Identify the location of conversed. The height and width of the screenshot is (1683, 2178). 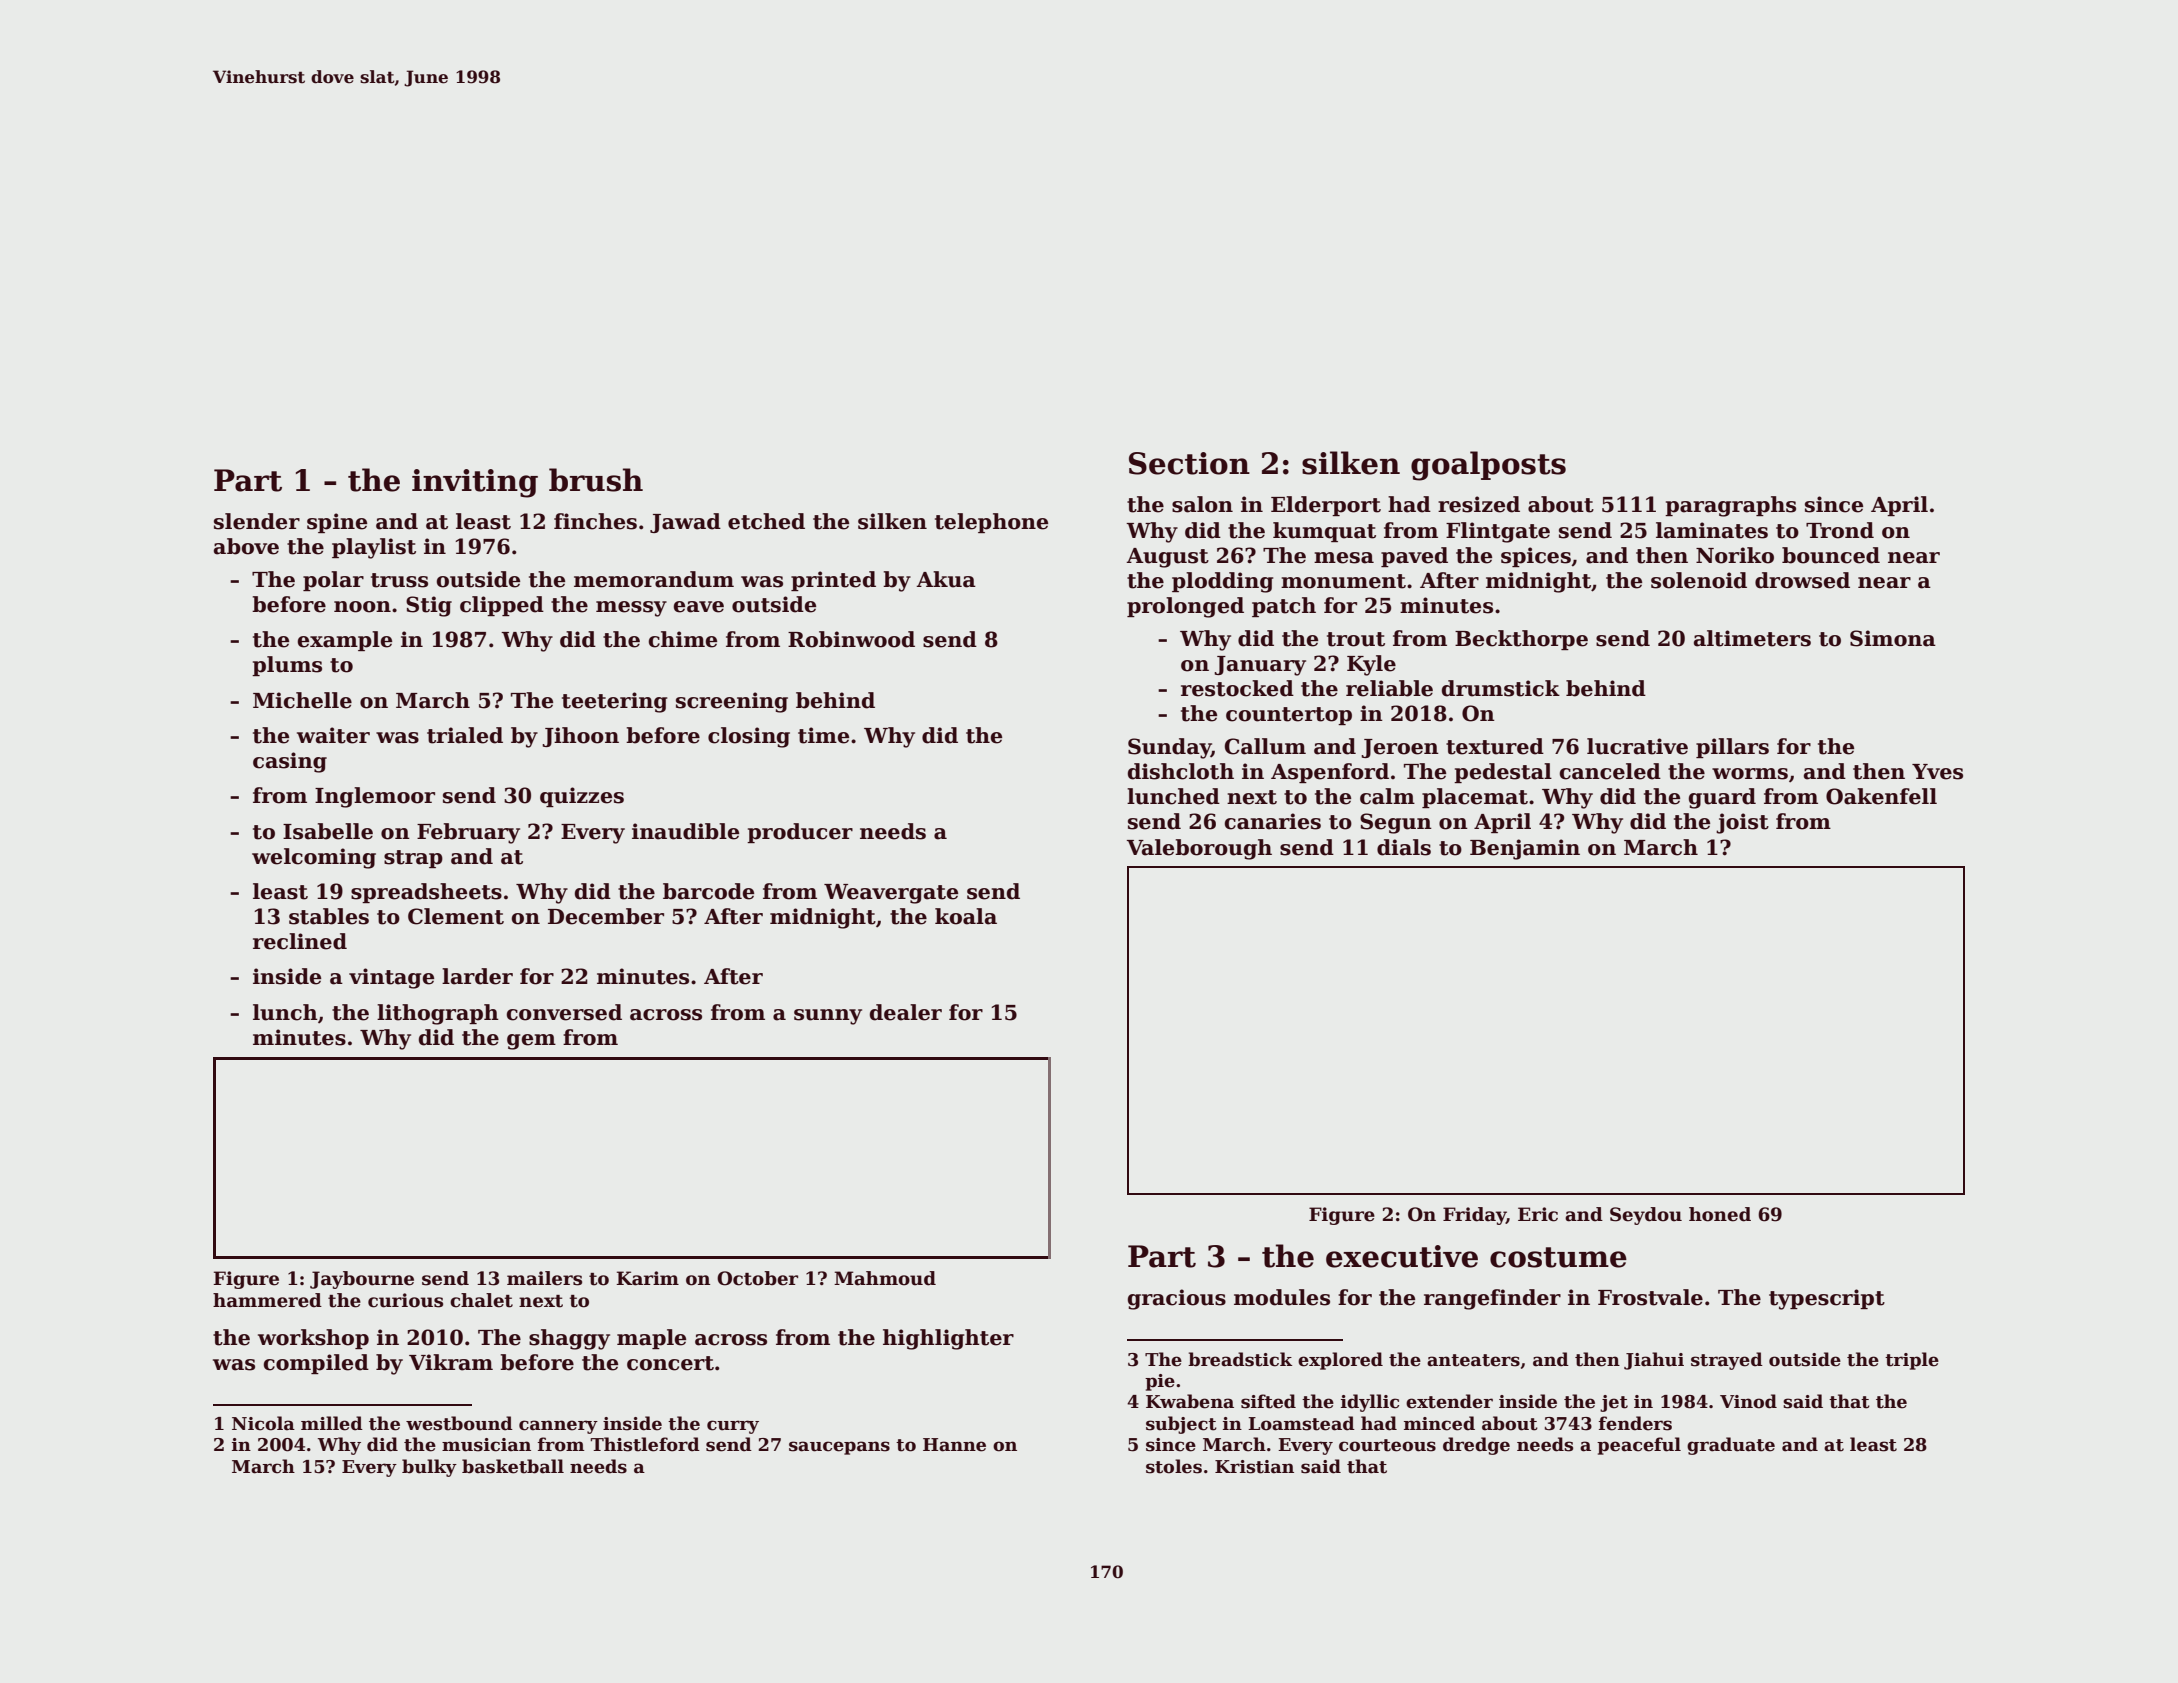
(564, 1012).
